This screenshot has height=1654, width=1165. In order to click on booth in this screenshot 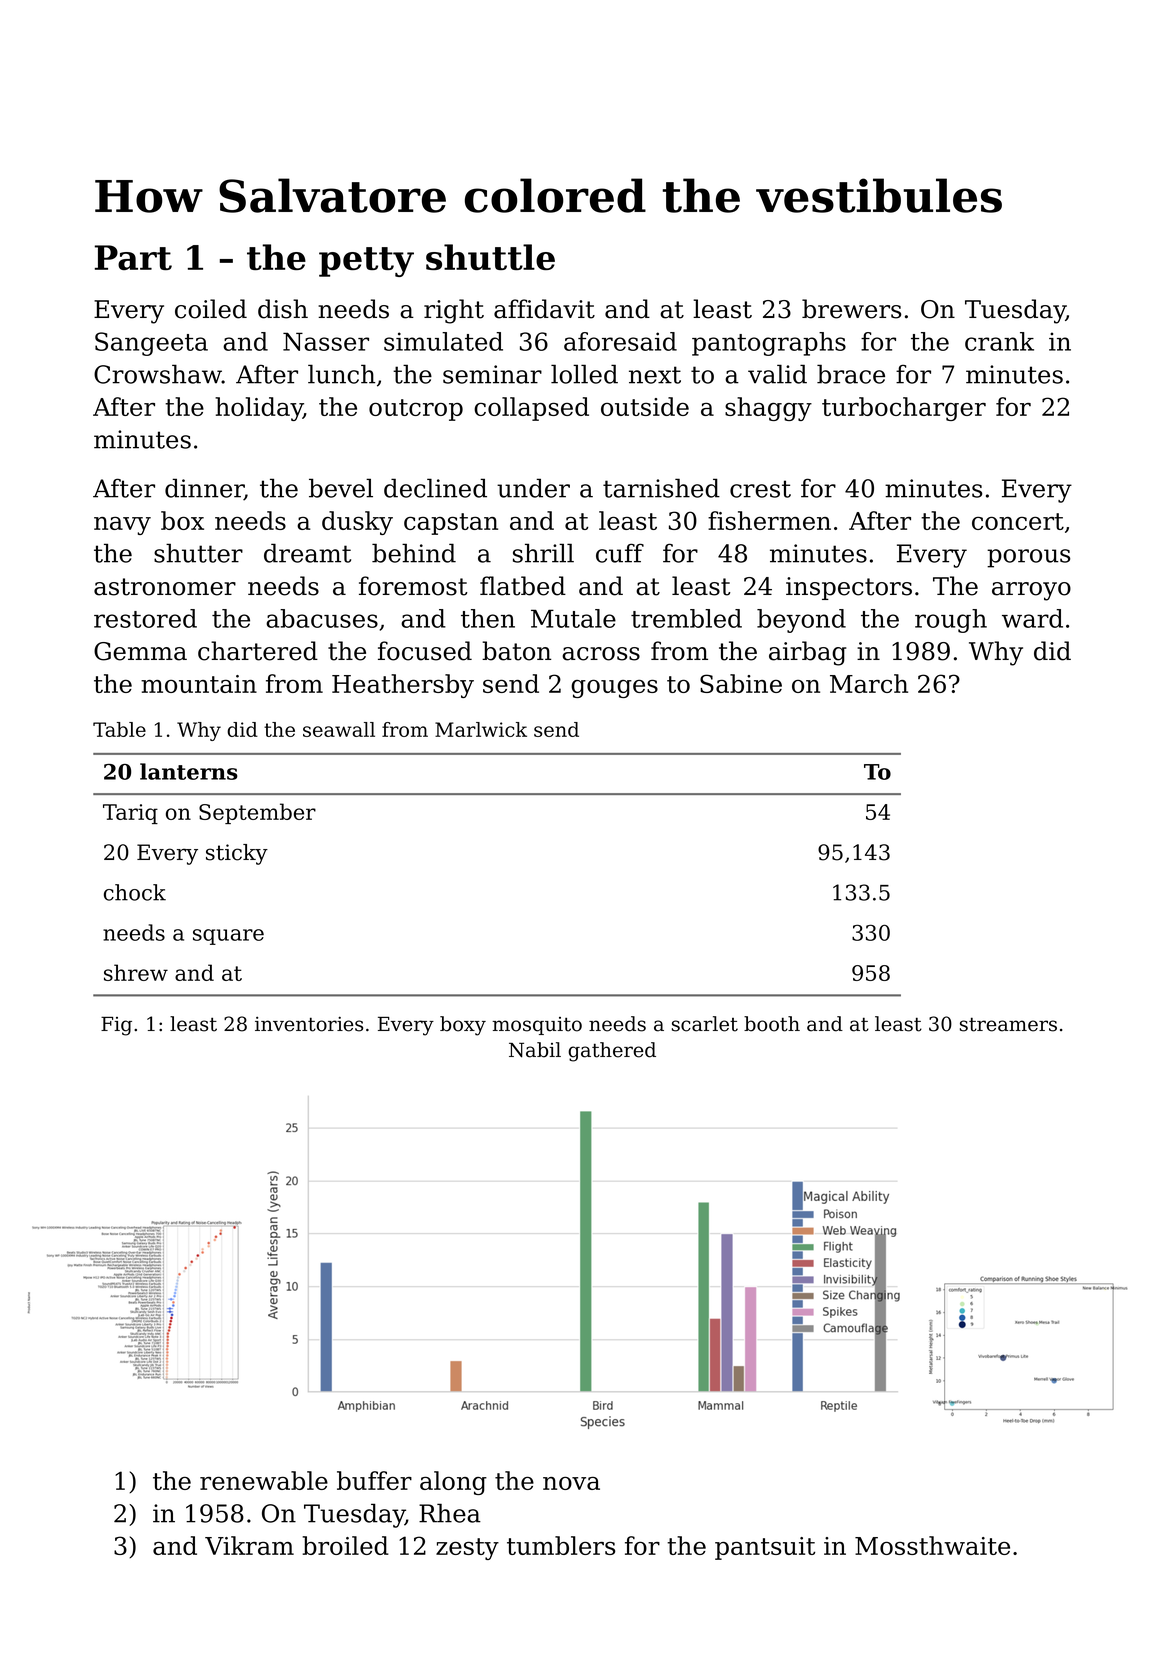, I will do `click(772, 1024)`.
